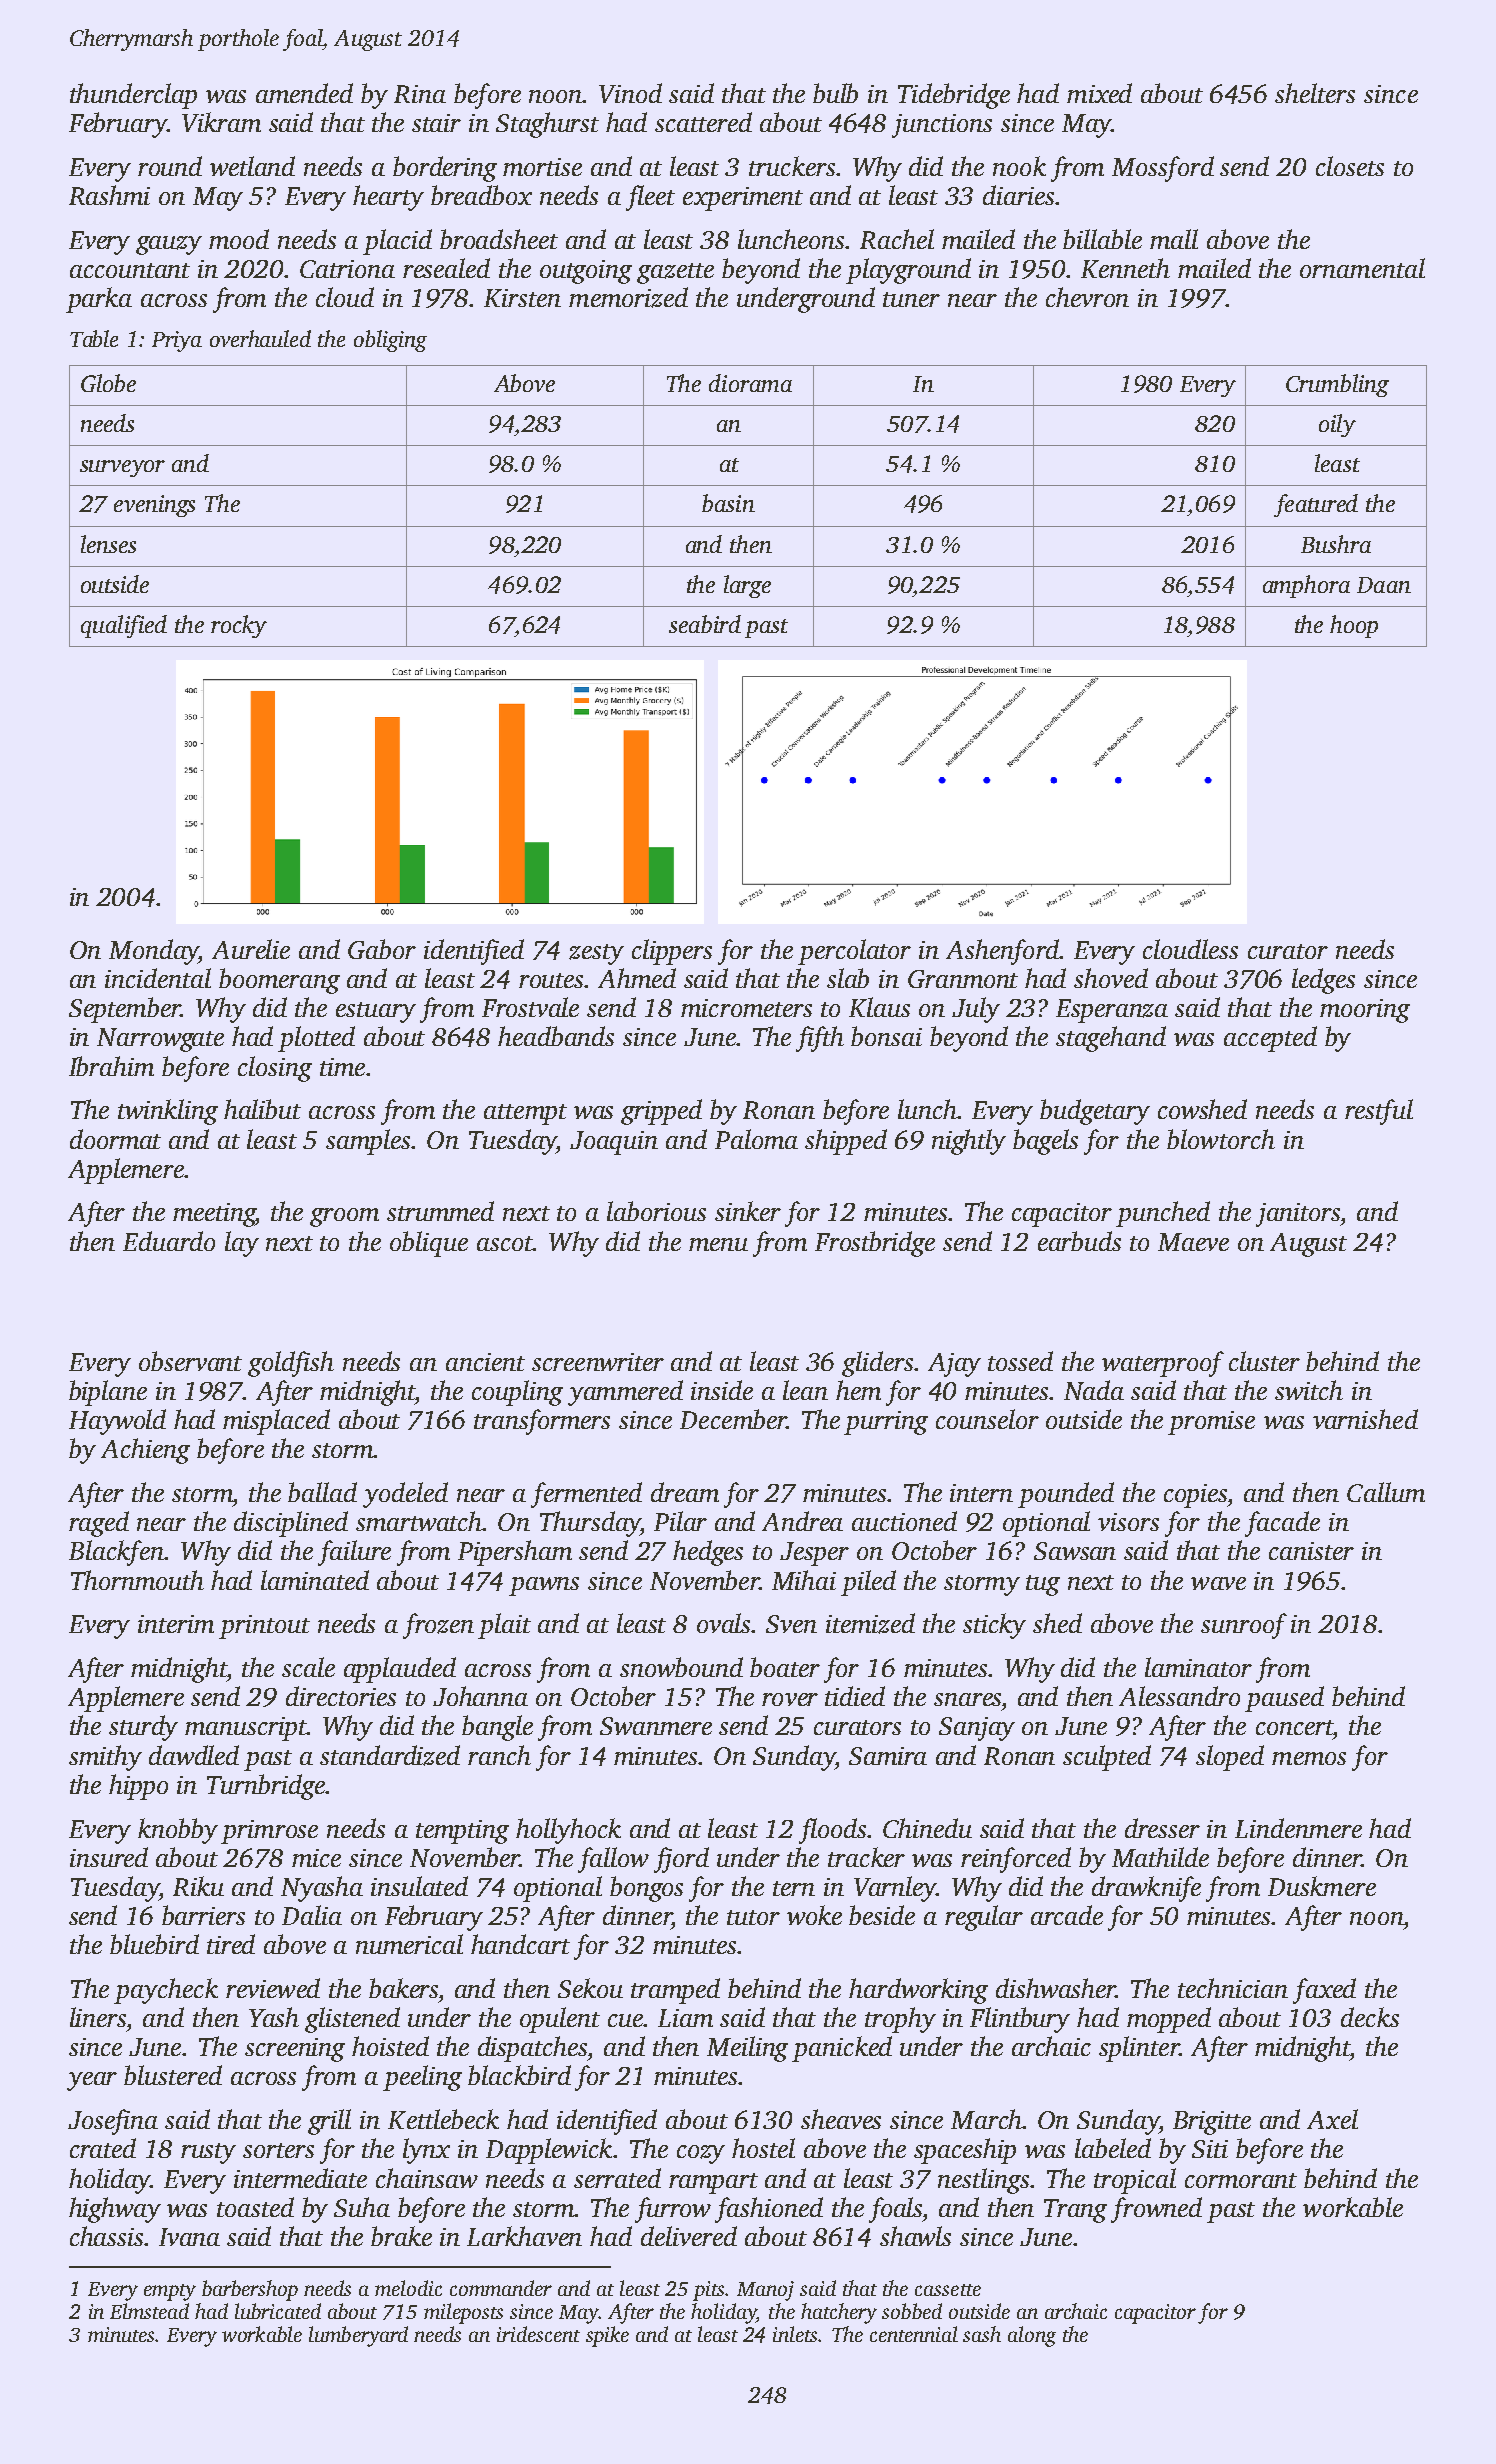 The image size is (1496, 2464). What do you see at coordinates (130, 270) in the screenshot?
I see `accountant` at bounding box center [130, 270].
